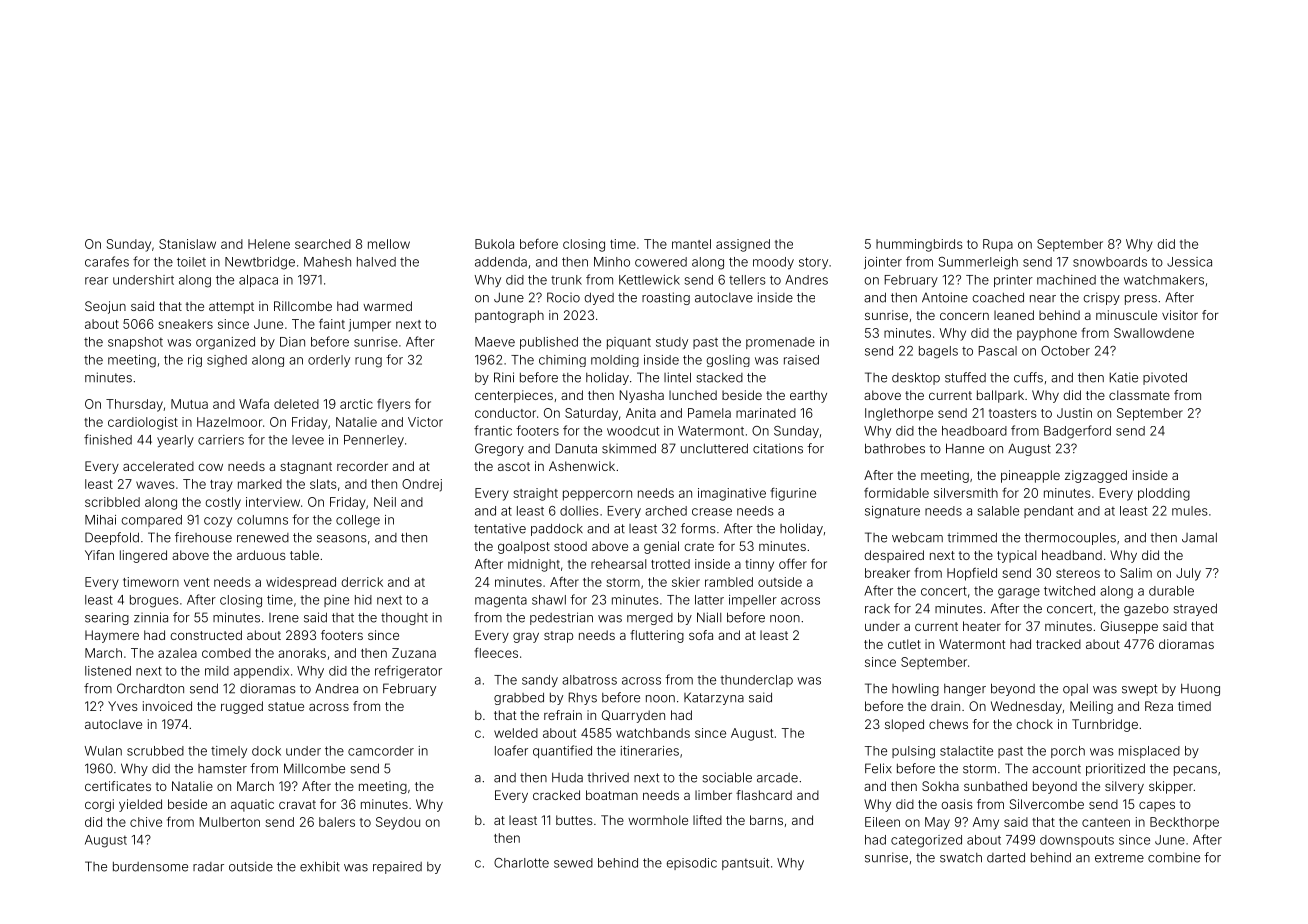 The width and height of the document is (1308, 924). What do you see at coordinates (1164, 494) in the document?
I see `plodding` at bounding box center [1164, 494].
